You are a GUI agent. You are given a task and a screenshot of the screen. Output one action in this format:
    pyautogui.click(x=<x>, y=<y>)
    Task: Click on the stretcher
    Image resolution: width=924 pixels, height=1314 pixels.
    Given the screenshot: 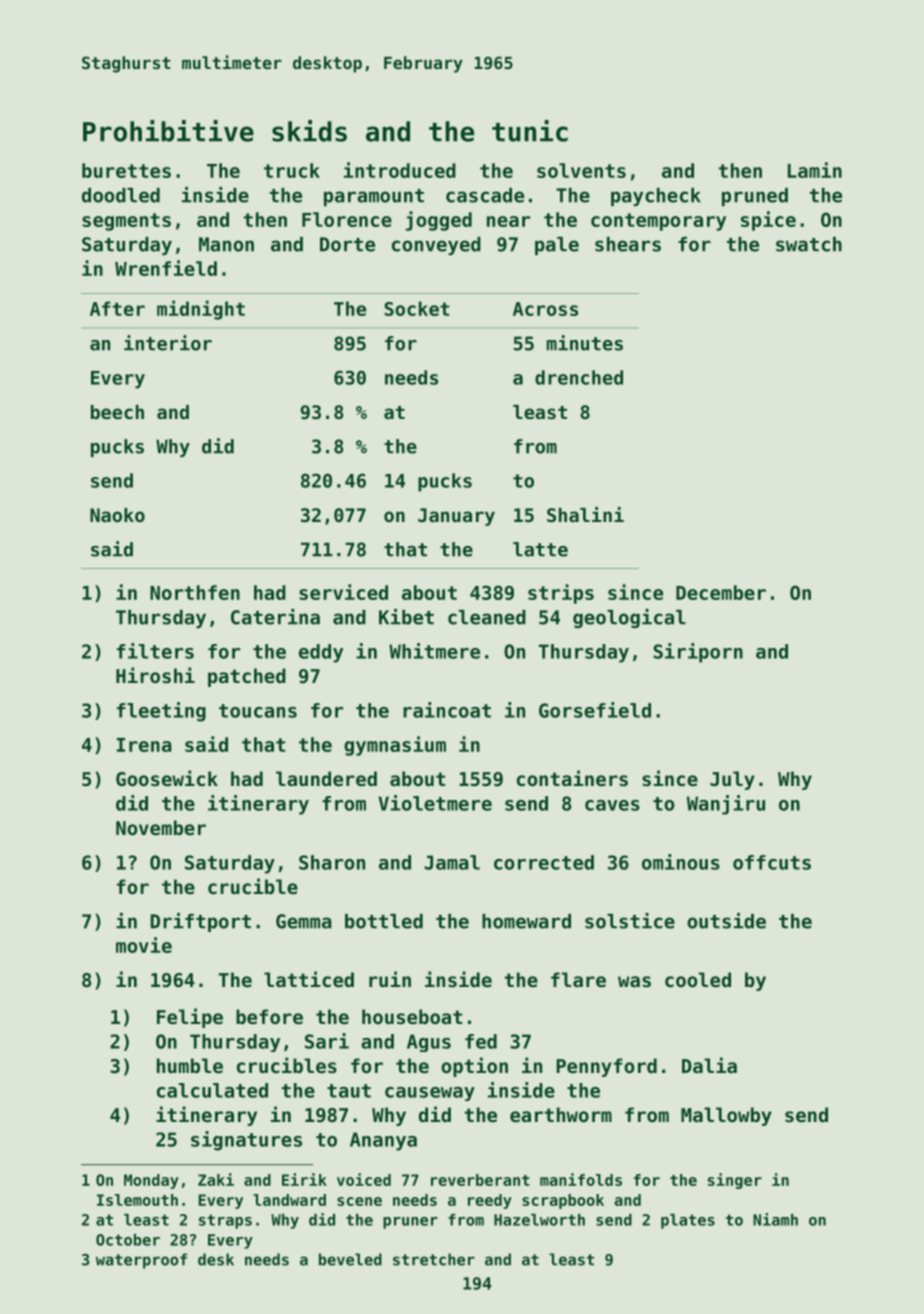 What is the action you would take?
    pyautogui.click(x=434, y=1259)
